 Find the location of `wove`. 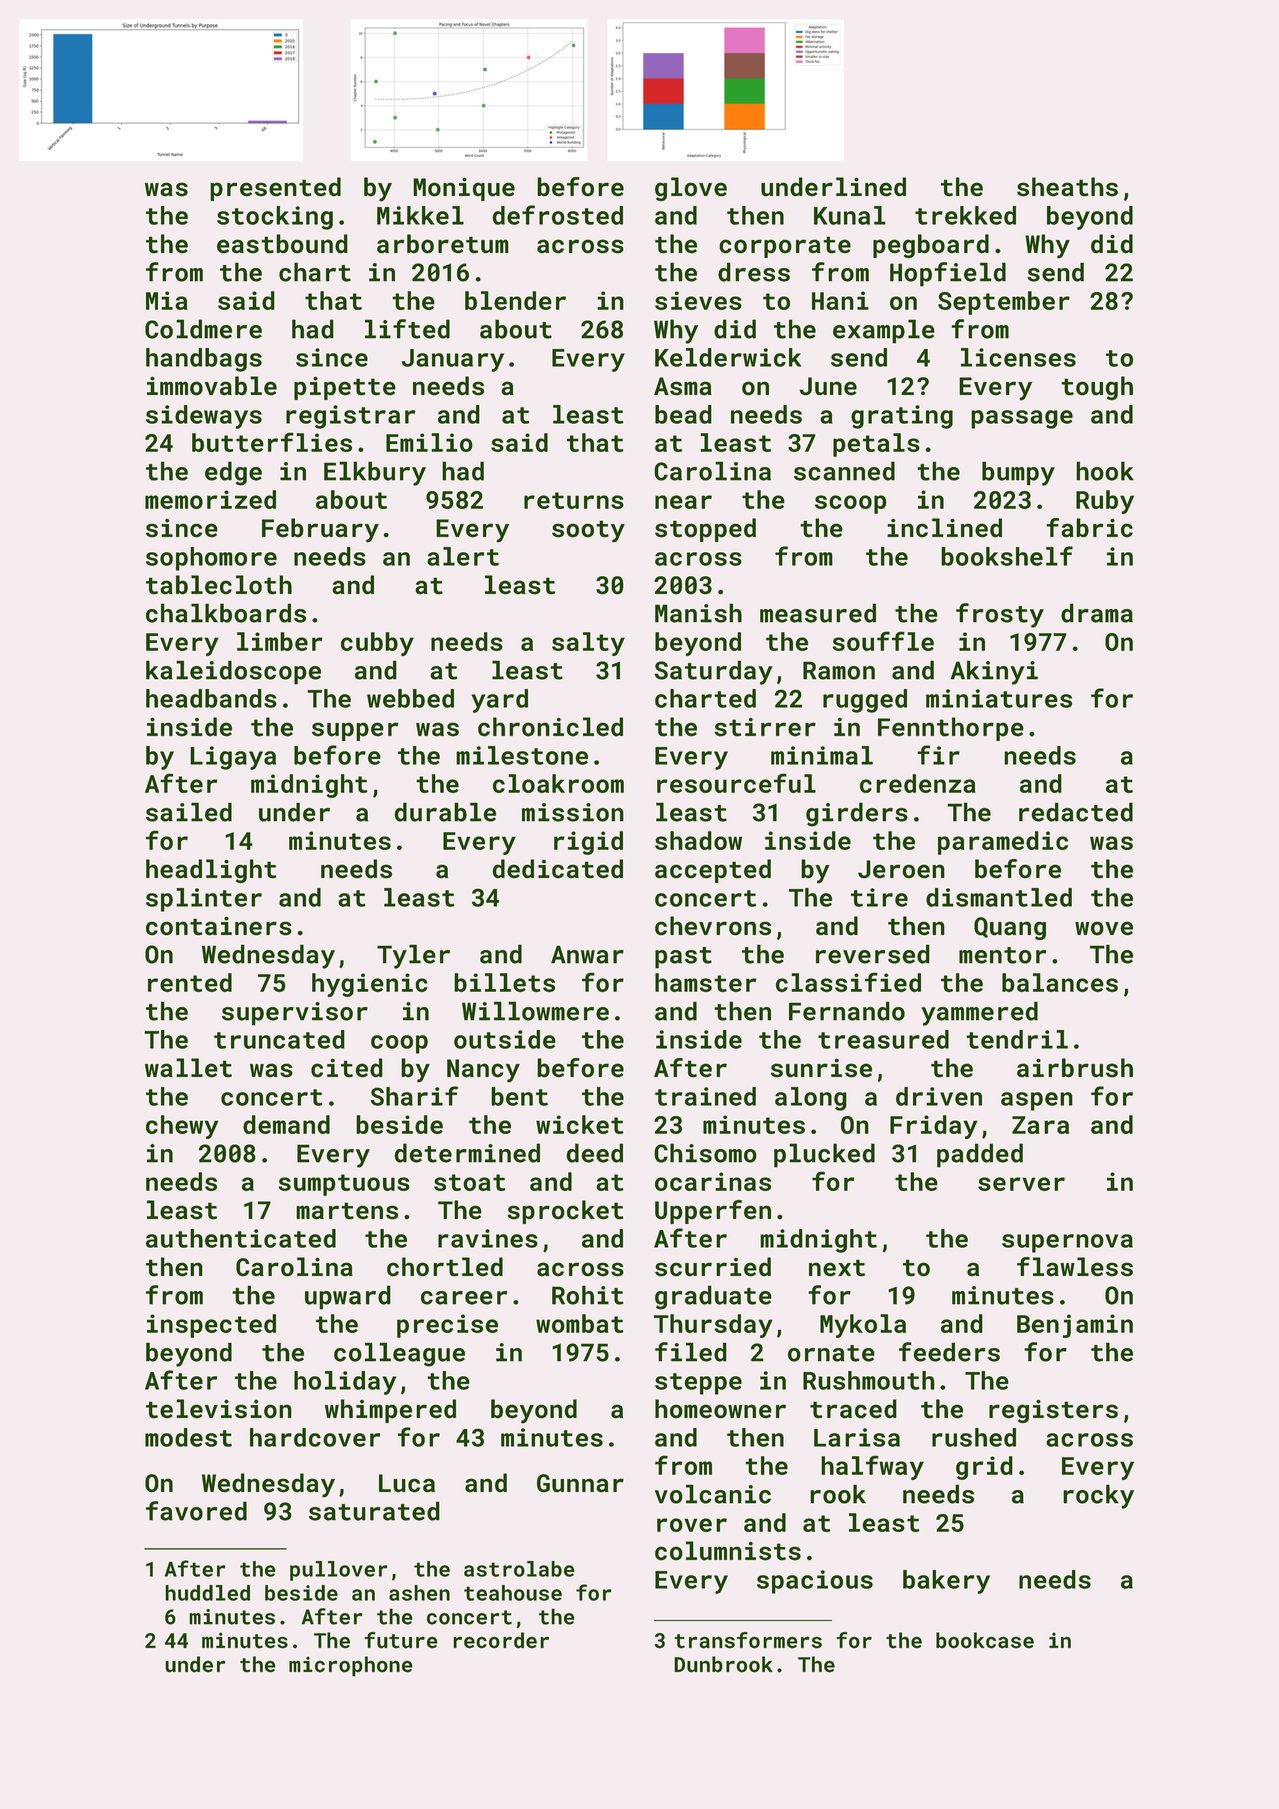

wove is located at coordinates (1104, 928).
